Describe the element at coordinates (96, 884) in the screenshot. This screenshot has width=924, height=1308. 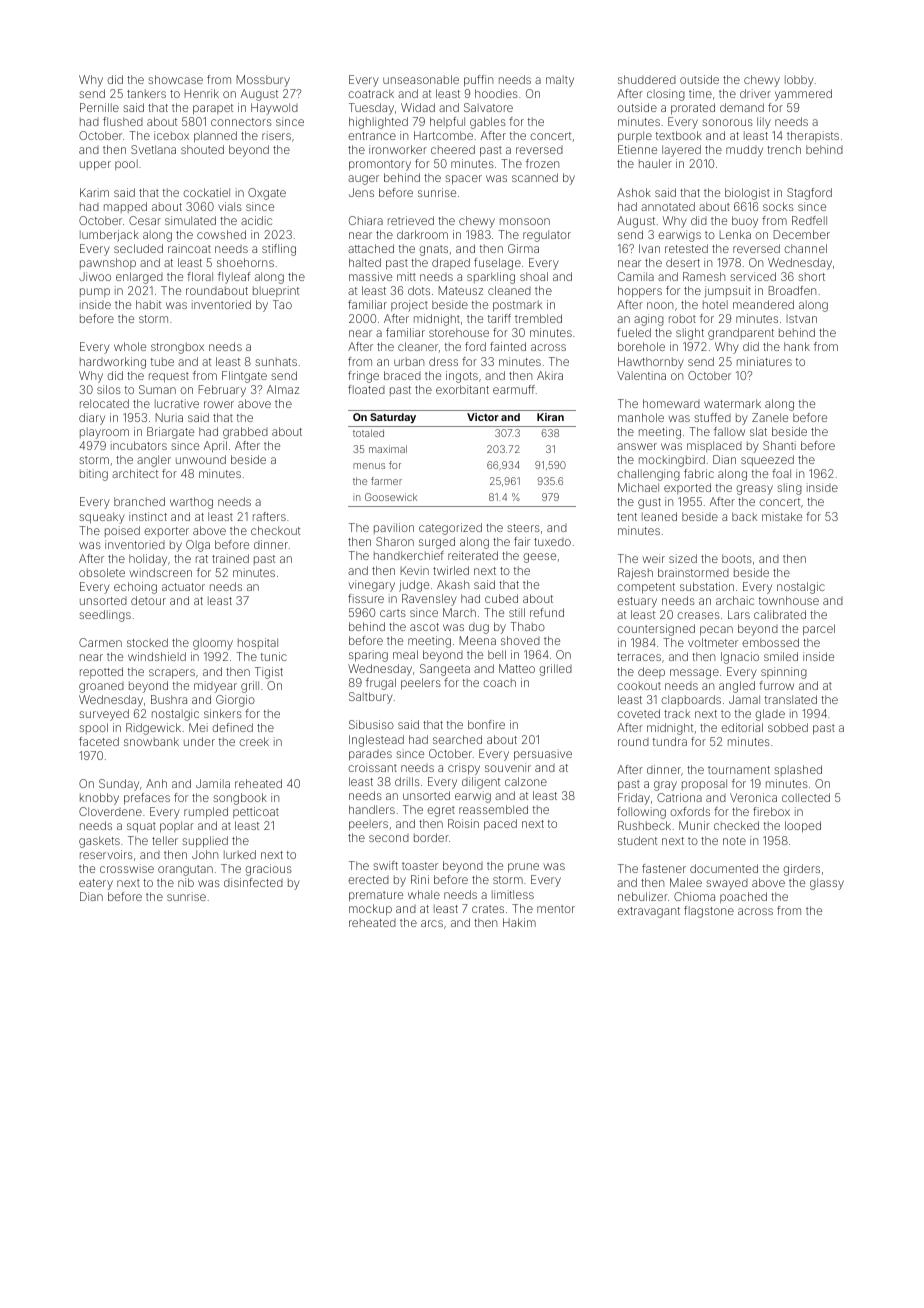
I see `eatery` at that location.
